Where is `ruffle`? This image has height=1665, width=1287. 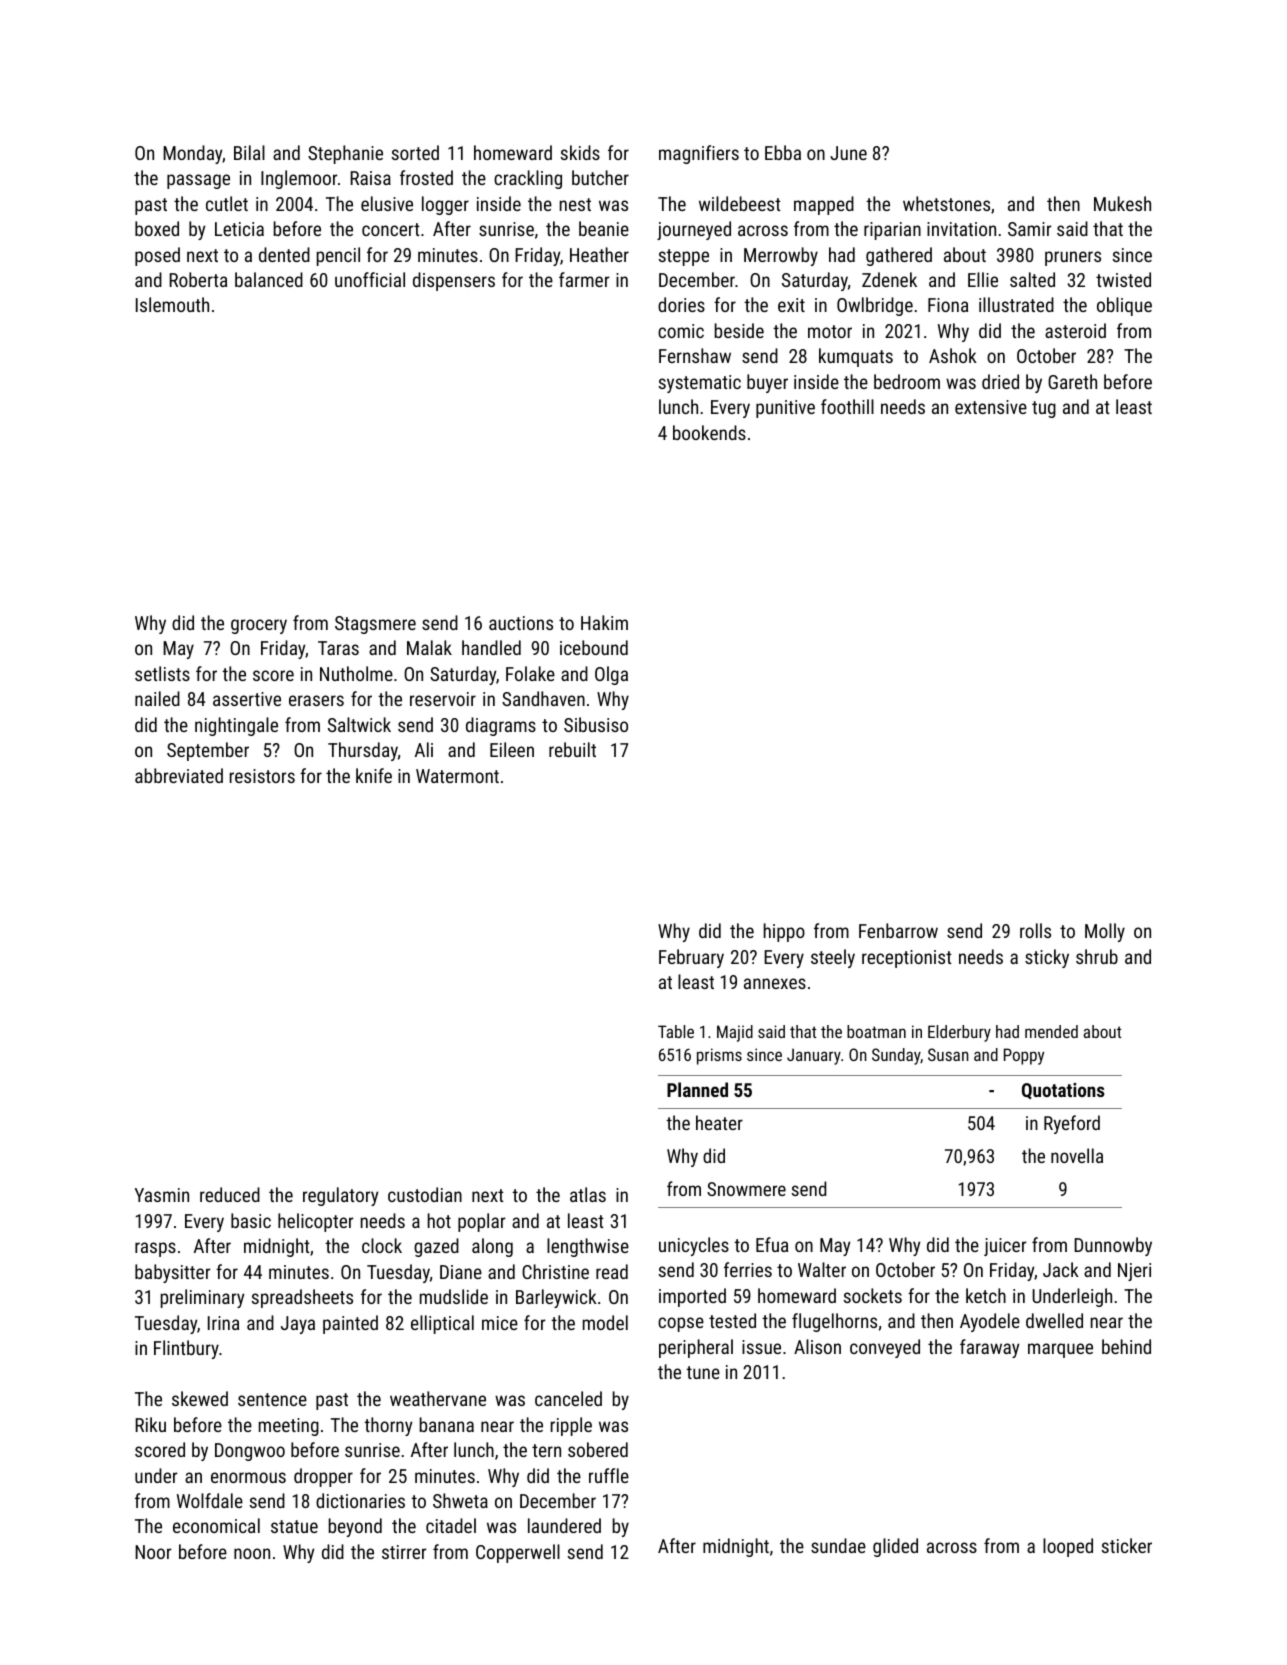 ruffle is located at coordinates (609, 1475).
